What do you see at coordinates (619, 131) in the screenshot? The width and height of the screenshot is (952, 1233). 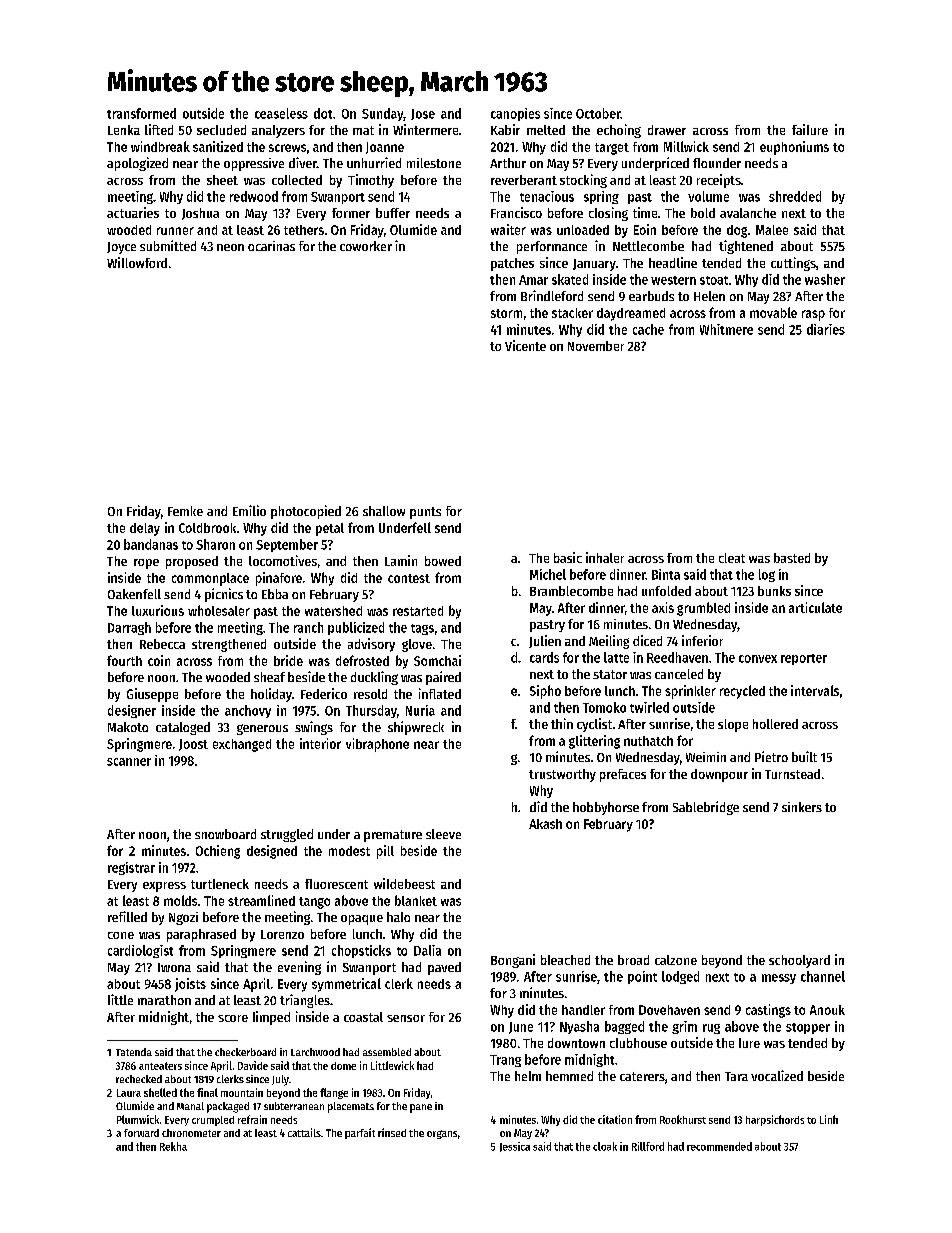 I see `echoing` at bounding box center [619, 131].
